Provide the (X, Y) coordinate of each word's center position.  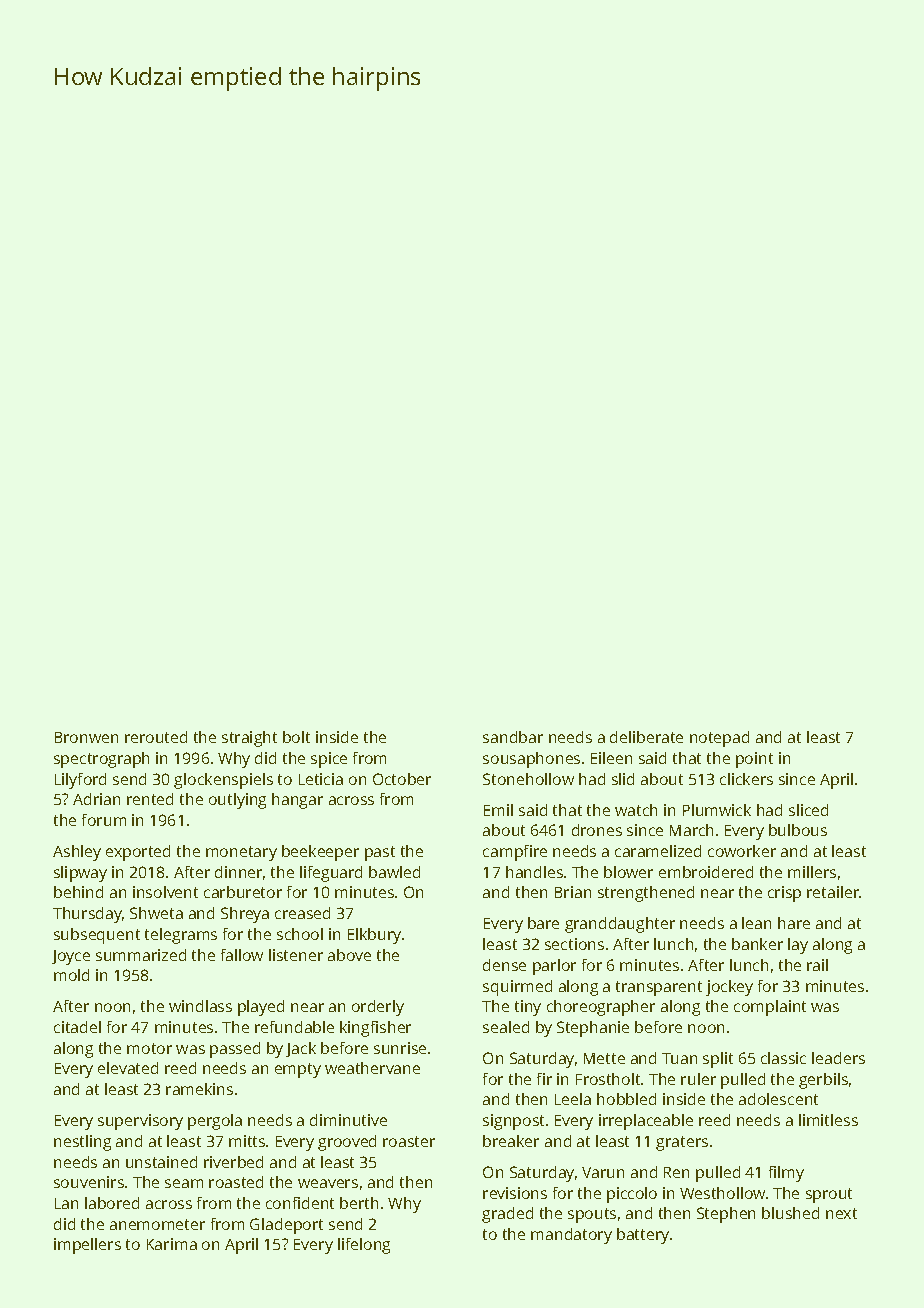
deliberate (646, 737)
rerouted (156, 737)
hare (794, 923)
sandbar (513, 737)
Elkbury (374, 936)
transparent (659, 988)
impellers (87, 1246)
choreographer (601, 1008)
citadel (77, 1027)
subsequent (97, 936)
